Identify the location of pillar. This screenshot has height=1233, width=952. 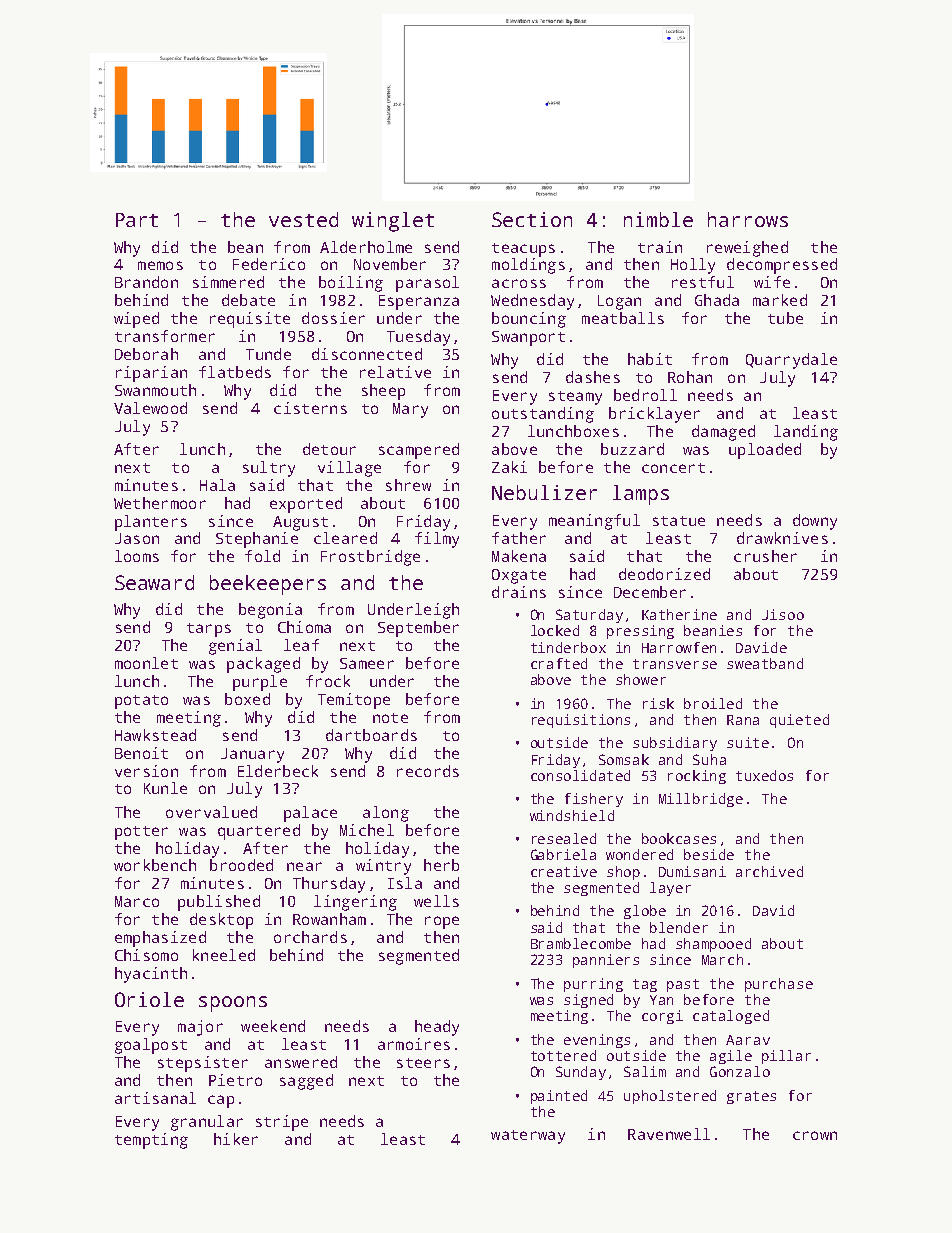
(786, 1057).
